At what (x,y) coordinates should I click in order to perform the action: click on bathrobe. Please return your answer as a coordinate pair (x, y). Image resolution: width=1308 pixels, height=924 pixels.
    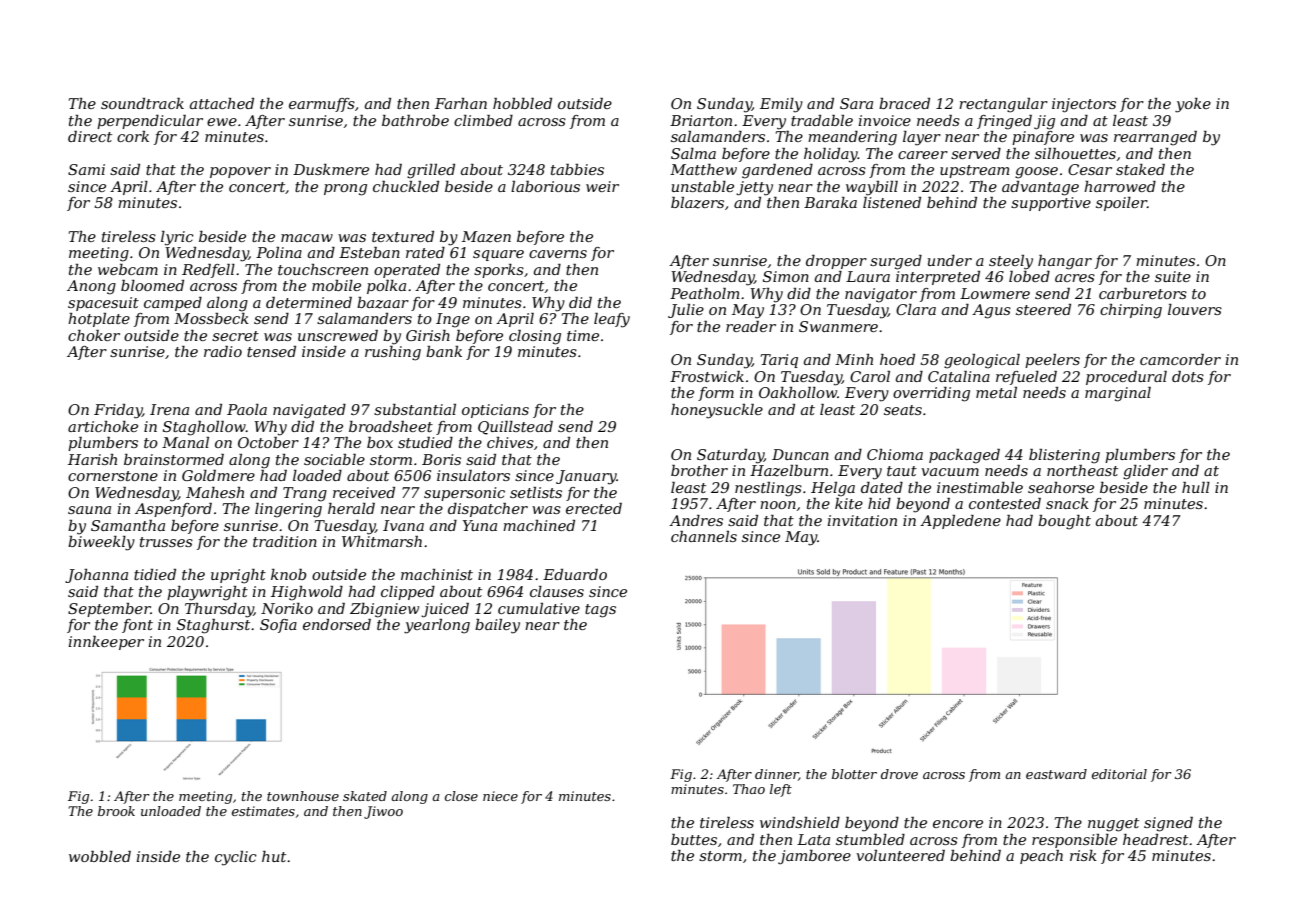
    Looking at the image, I should click on (415, 120).
